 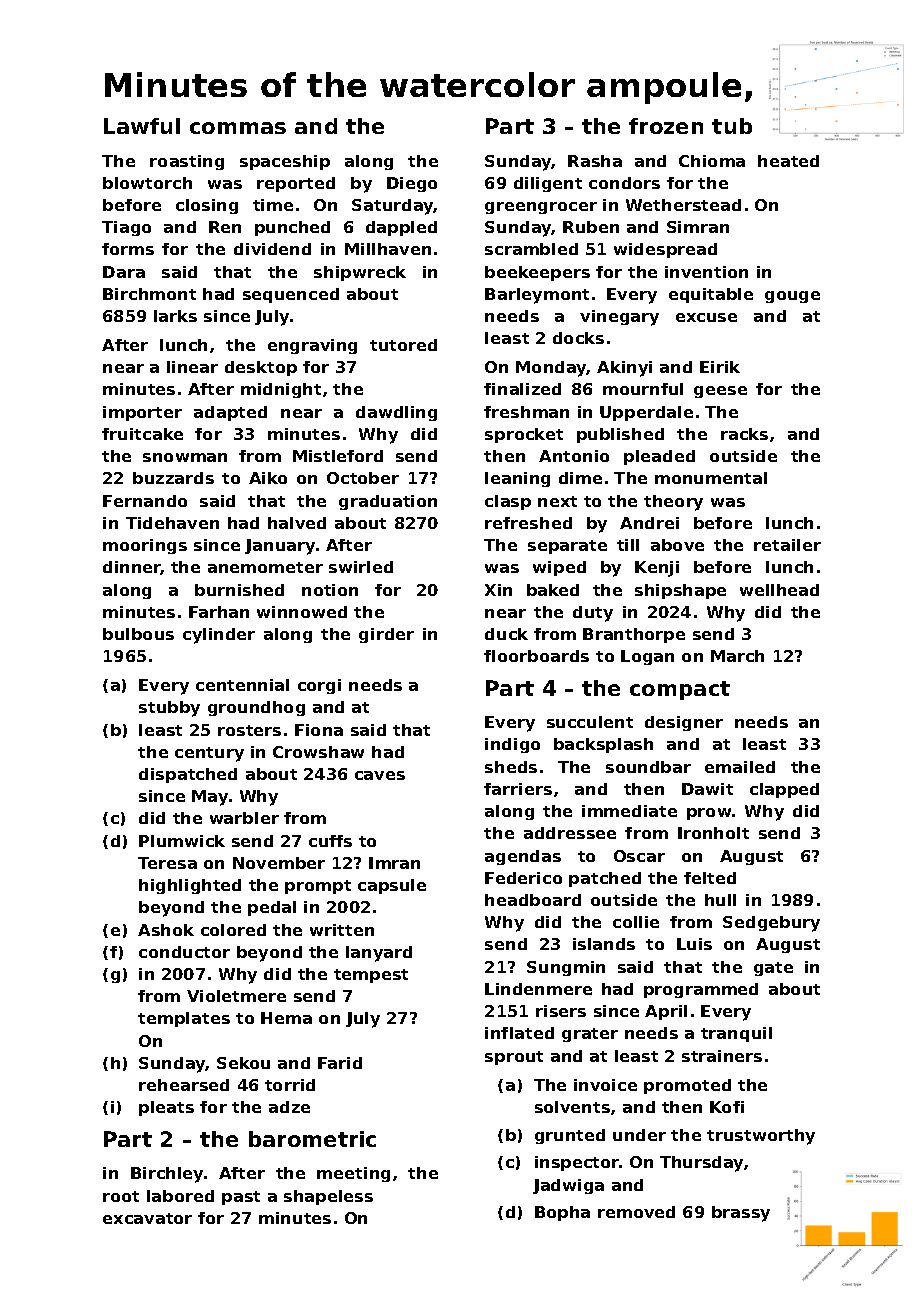 I want to click on Aiko, so click(x=268, y=478).
